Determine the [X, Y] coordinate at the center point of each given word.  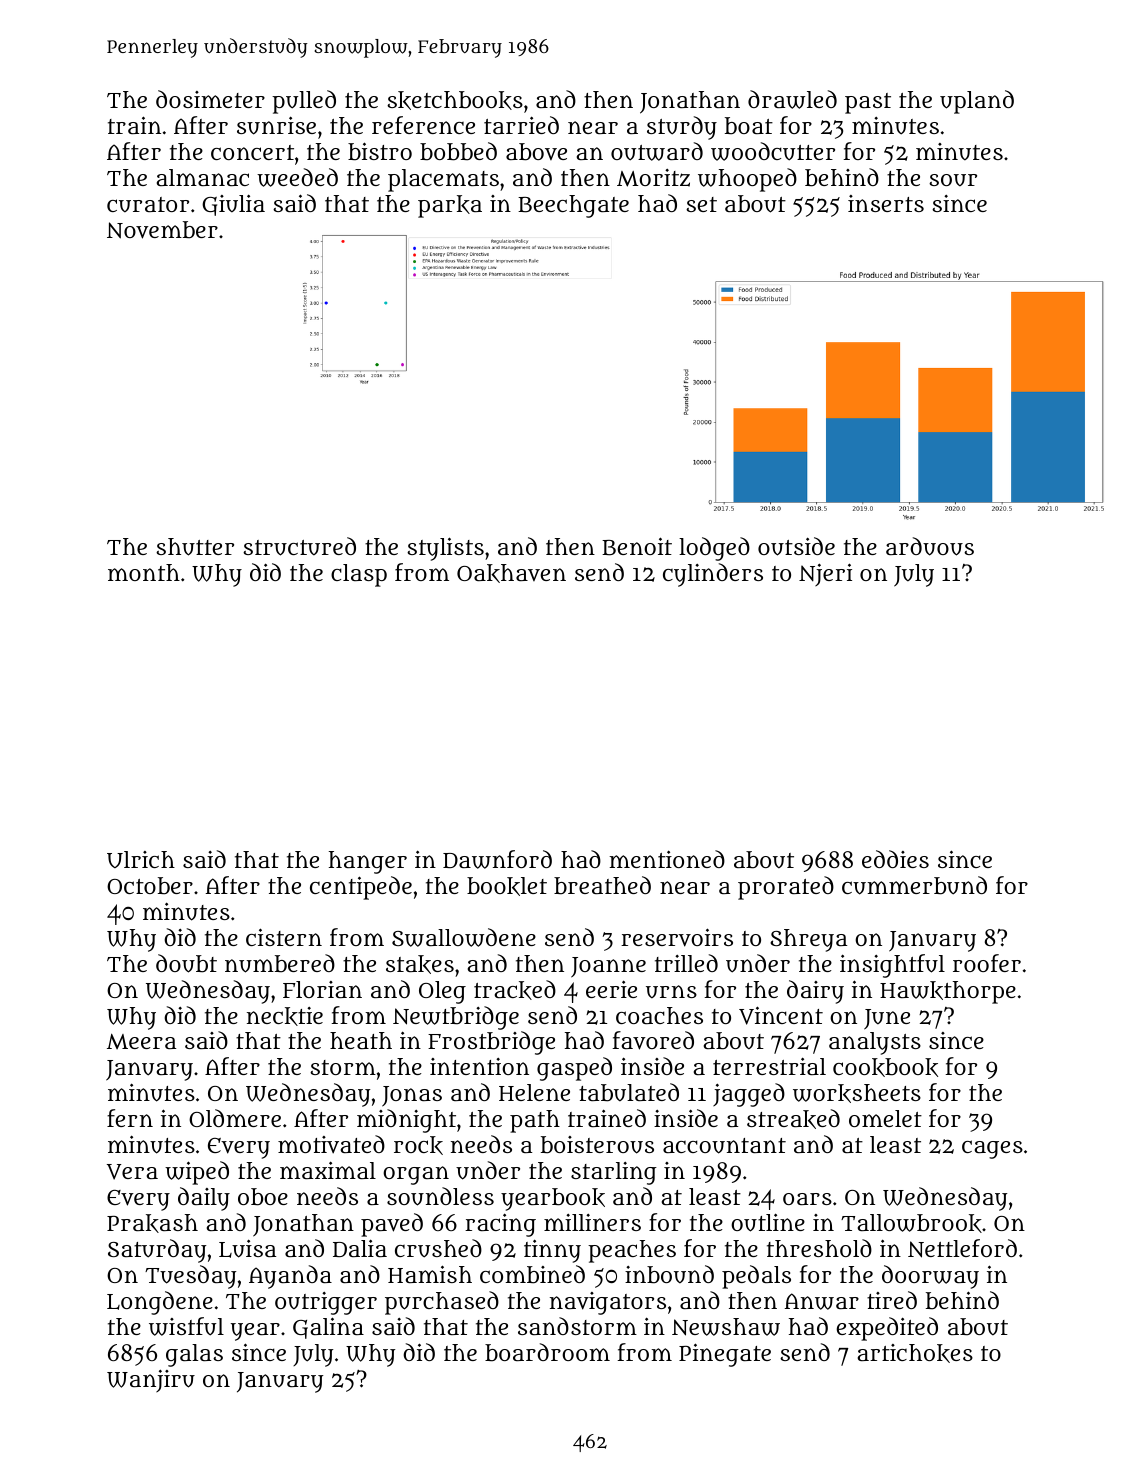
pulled [304, 102]
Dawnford [497, 859]
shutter [195, 547]
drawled [792, 99]
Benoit [637, 546]
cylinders [713, 575]
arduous [930, 546]
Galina [328, 1328]
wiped [197, 1173]
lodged [714, 549]
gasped [574, 1069]
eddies [895, 859]
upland [977, 102]
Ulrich [141, 859]
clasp [359, 575]
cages [992, 1149]
